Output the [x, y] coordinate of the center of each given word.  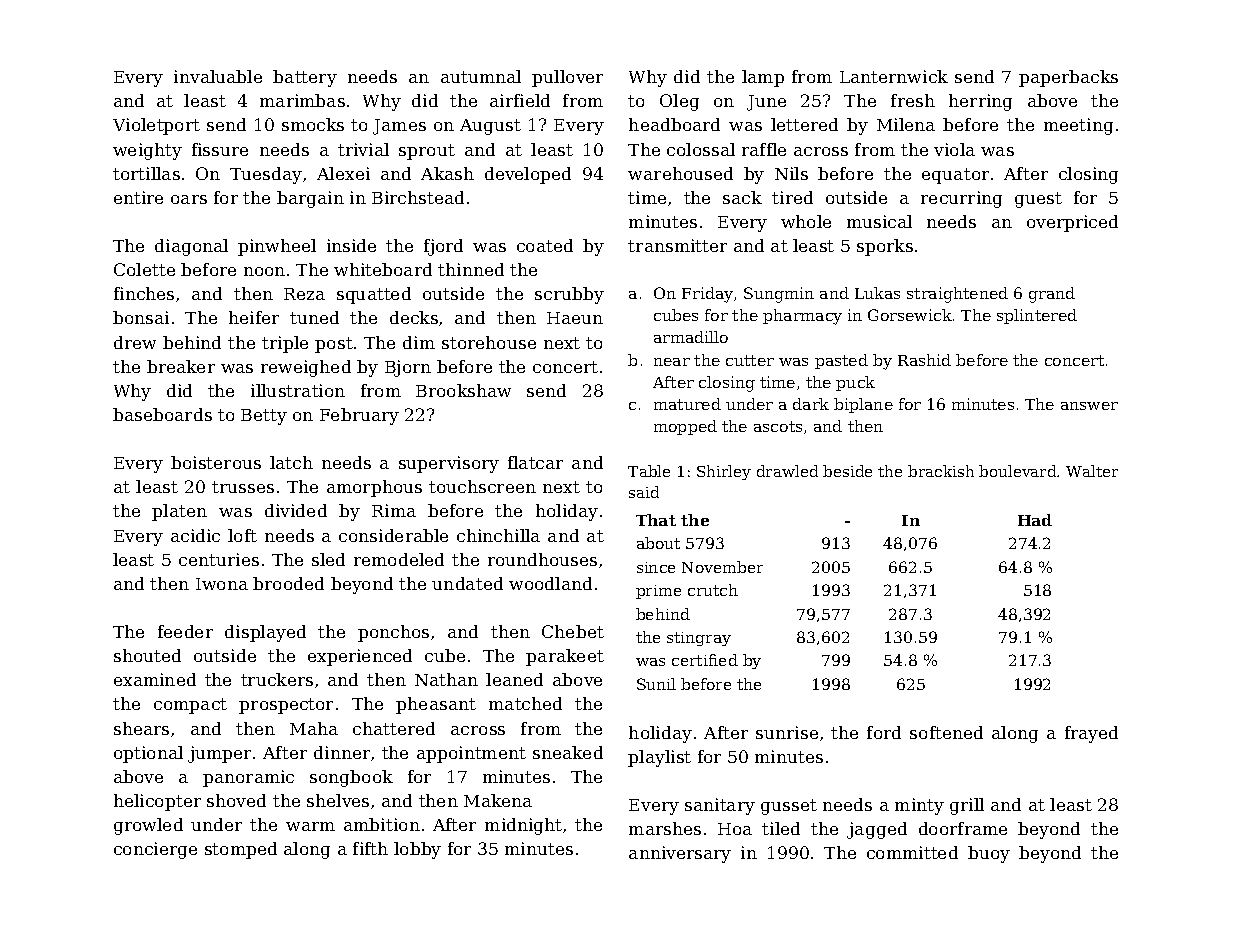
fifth [370, 848]
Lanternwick [894, 76]
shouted [147, 655]
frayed [1091, 734]
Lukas [877, 293]
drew [135, 342]
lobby [417, 850]
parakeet [565, 657]
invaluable [218, 76]
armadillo [691, 337]
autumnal [481, 76]
